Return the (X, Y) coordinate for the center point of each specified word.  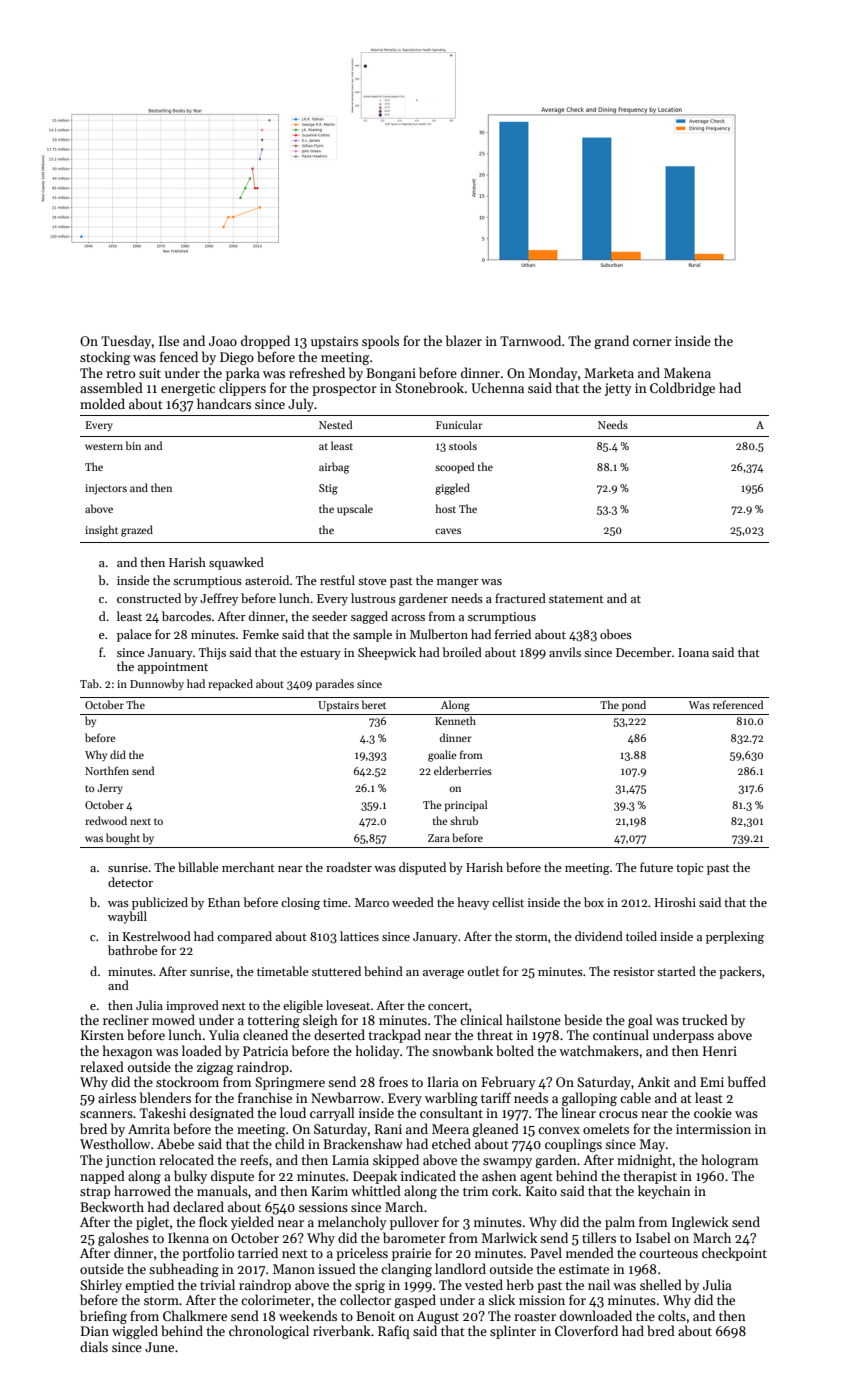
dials (94, 1346)
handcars (224, 403)
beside (583, 1019)
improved (192, 1006)
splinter (513, 1332)
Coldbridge (682, 389)
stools (463, 445)
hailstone (533, 1019)
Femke (261, 634)
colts (672, 1315)
